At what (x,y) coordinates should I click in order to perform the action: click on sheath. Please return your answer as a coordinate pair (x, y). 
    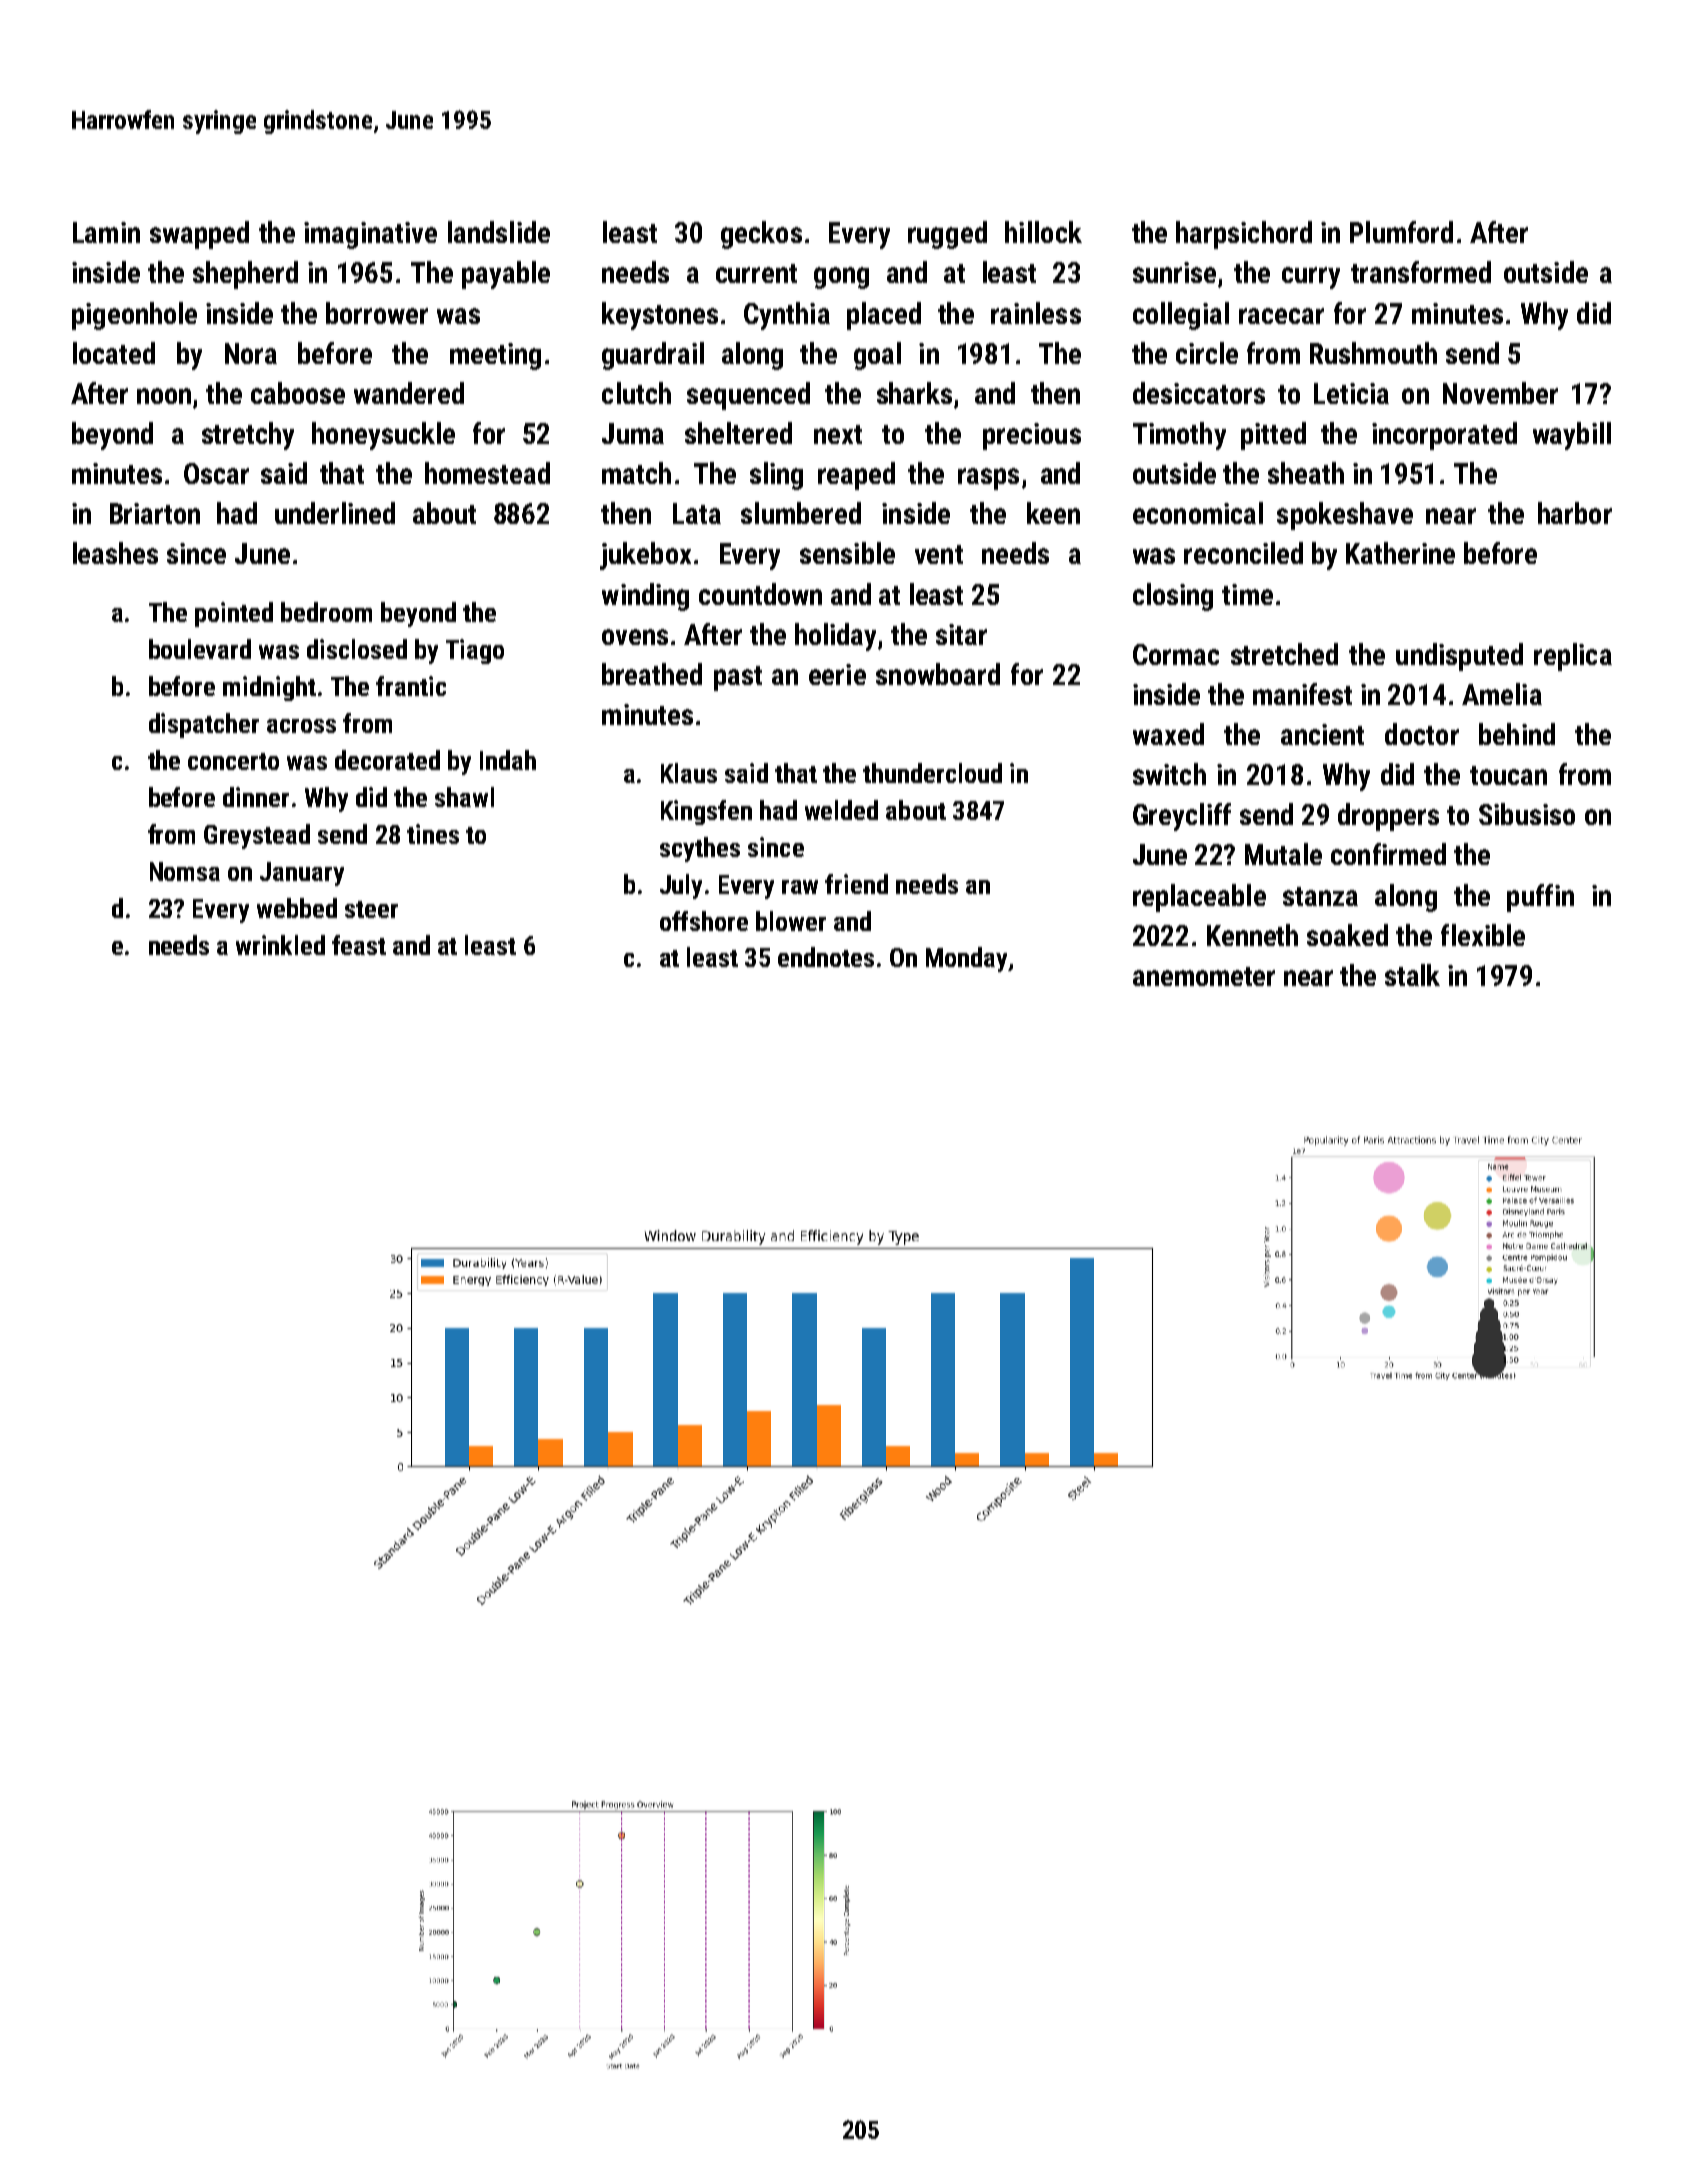
    Looking at the image, I should click on (1306, 473).
